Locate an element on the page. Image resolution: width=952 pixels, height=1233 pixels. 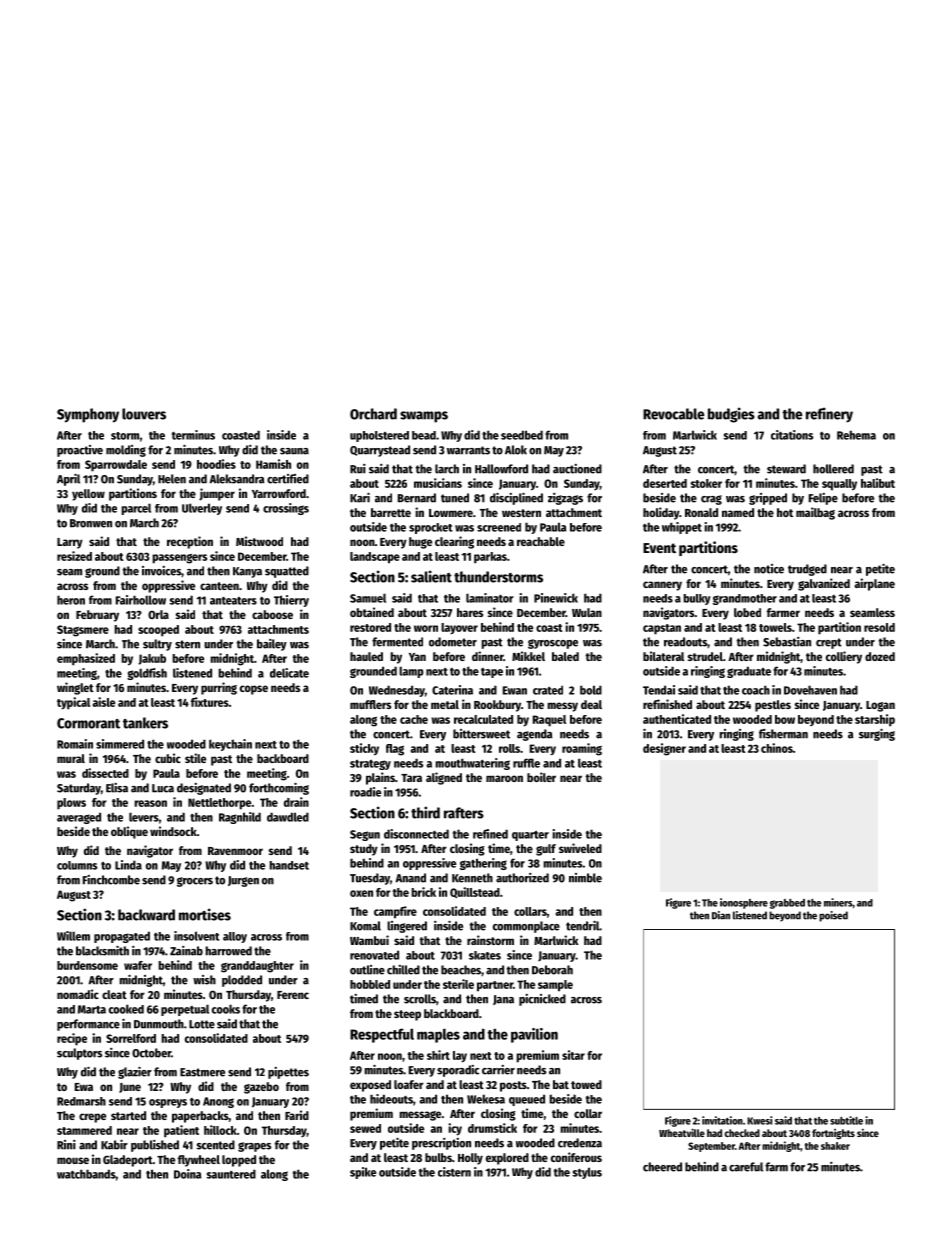
hauled is located at coordinates (366, 656).
